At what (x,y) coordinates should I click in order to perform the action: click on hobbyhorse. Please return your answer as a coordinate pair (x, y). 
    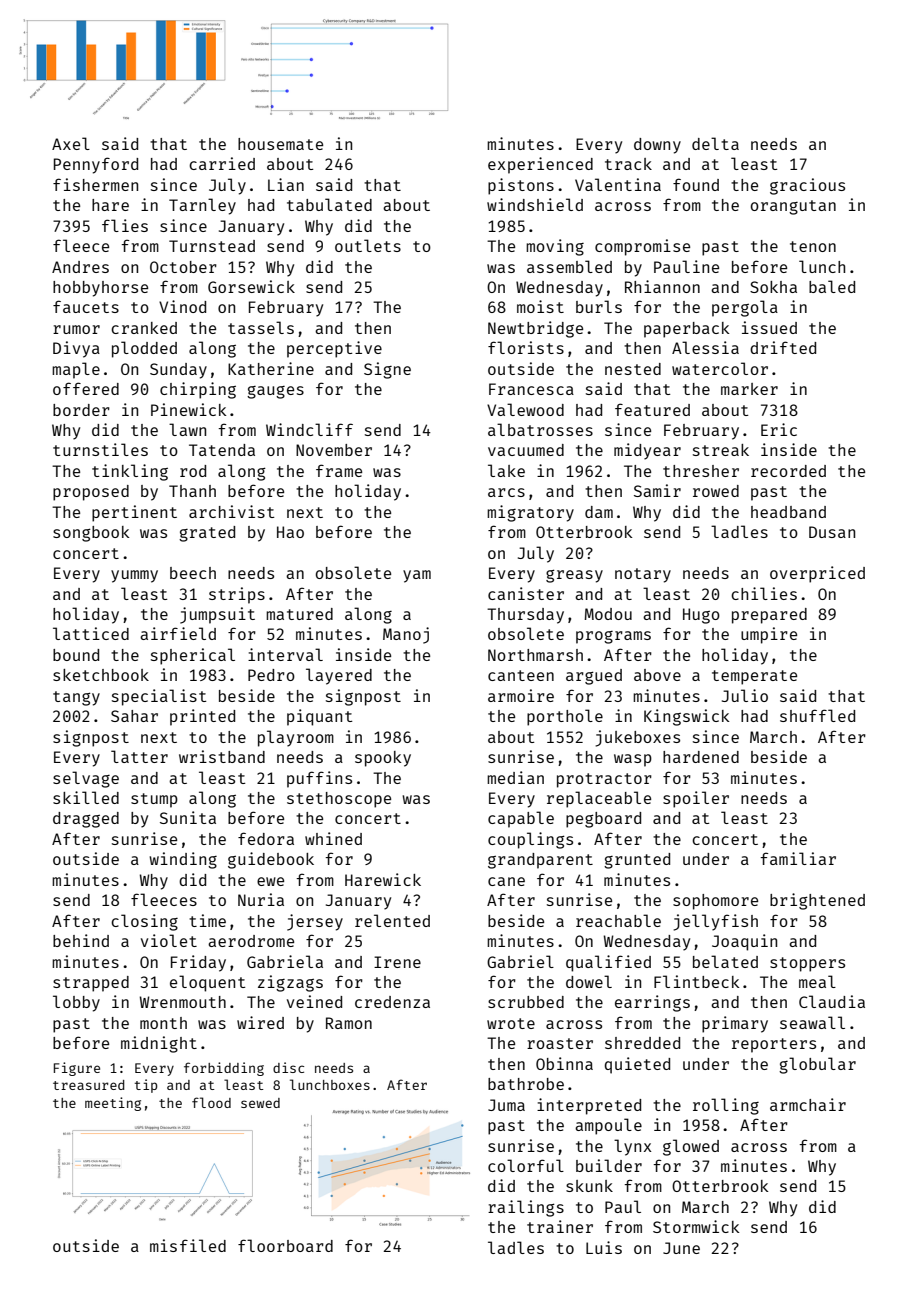
    Looking at the image, I should click on (100, 289).
